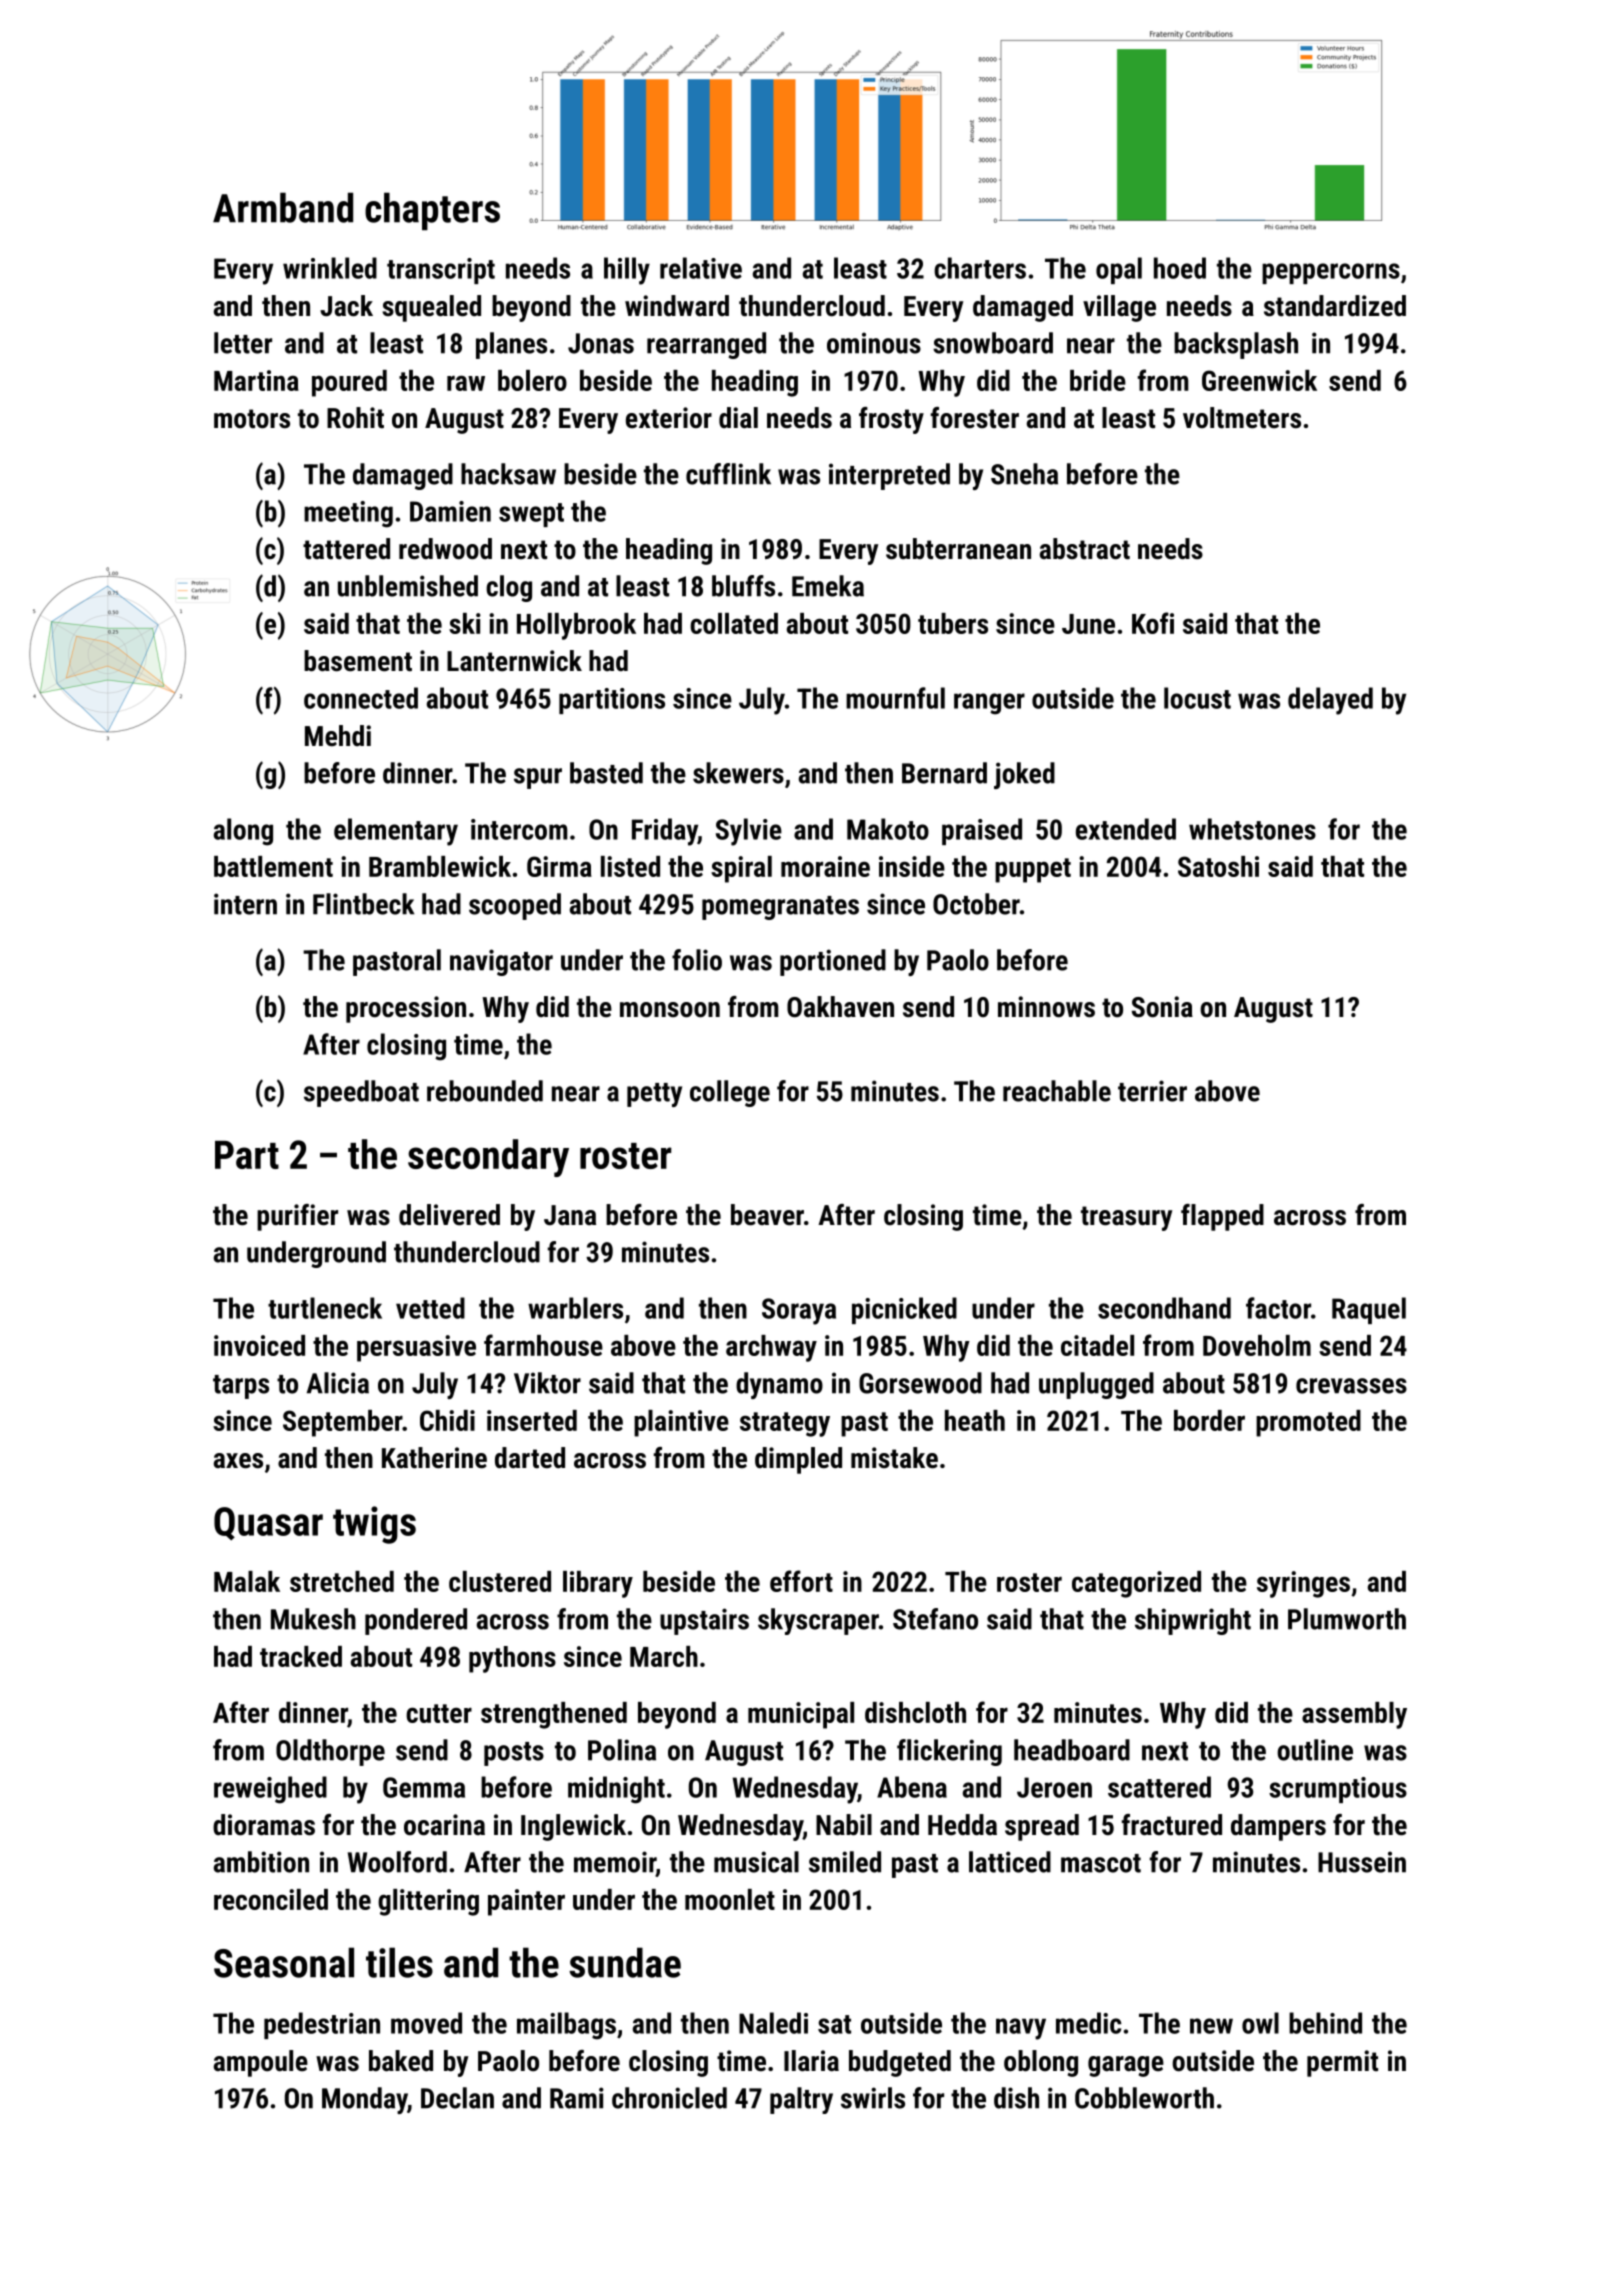 This page has height=2292, width=1620. What do you see at coordinates (801, 1715) in the page?
I see `municipal` at bounding box center [801, 1715].
